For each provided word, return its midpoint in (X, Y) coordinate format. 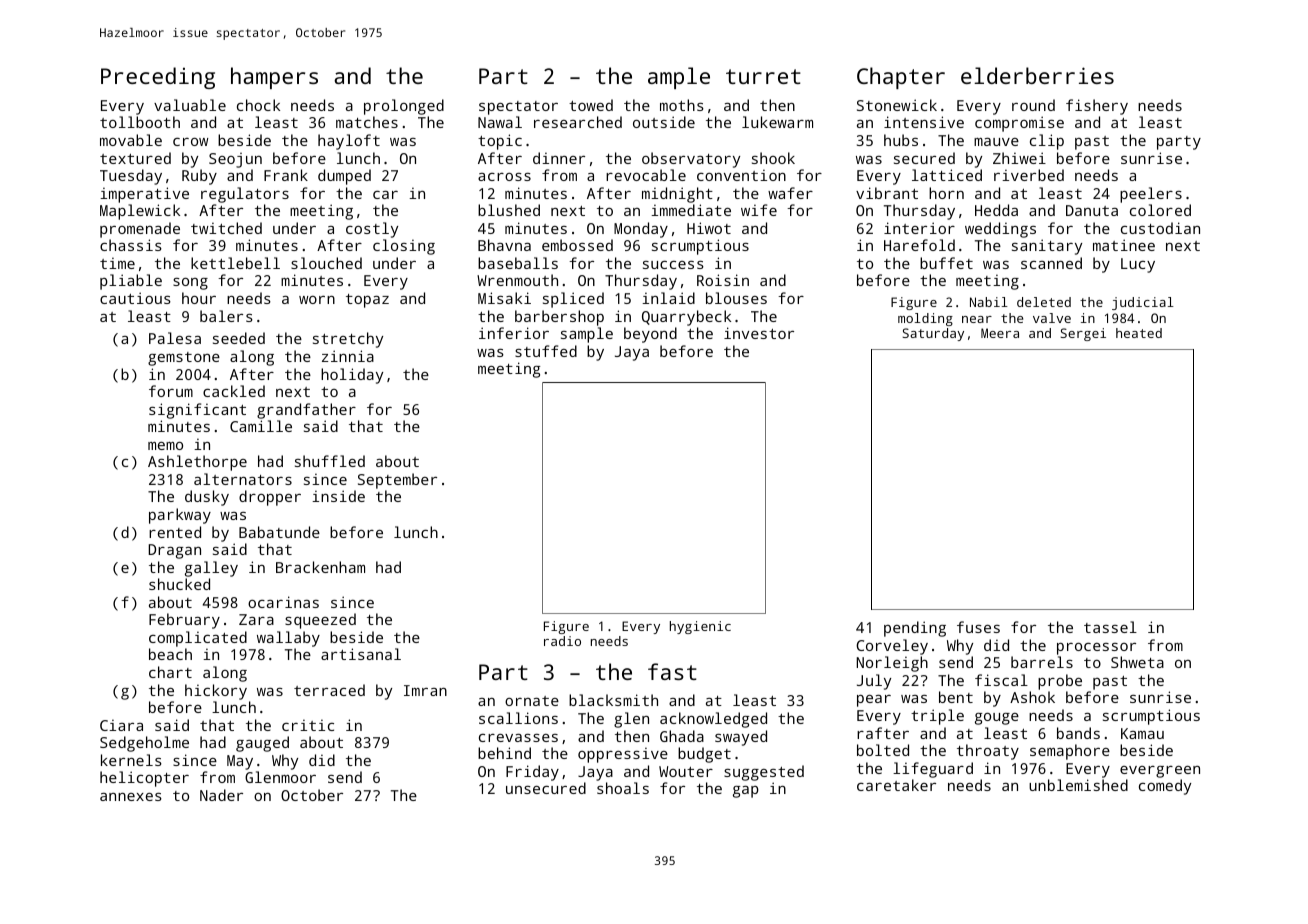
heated (1139, 333)
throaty (988, 752)
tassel (1110, 627)
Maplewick (140, 212)
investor (759, 333)
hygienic (700, 627)
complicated (198, 639)
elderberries (1037, 75)
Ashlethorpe (197, 463)
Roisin (723, 280)
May (240, 762)
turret (763, 76)
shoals (623, 788)
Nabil (989, 302)
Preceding (158, 78)
